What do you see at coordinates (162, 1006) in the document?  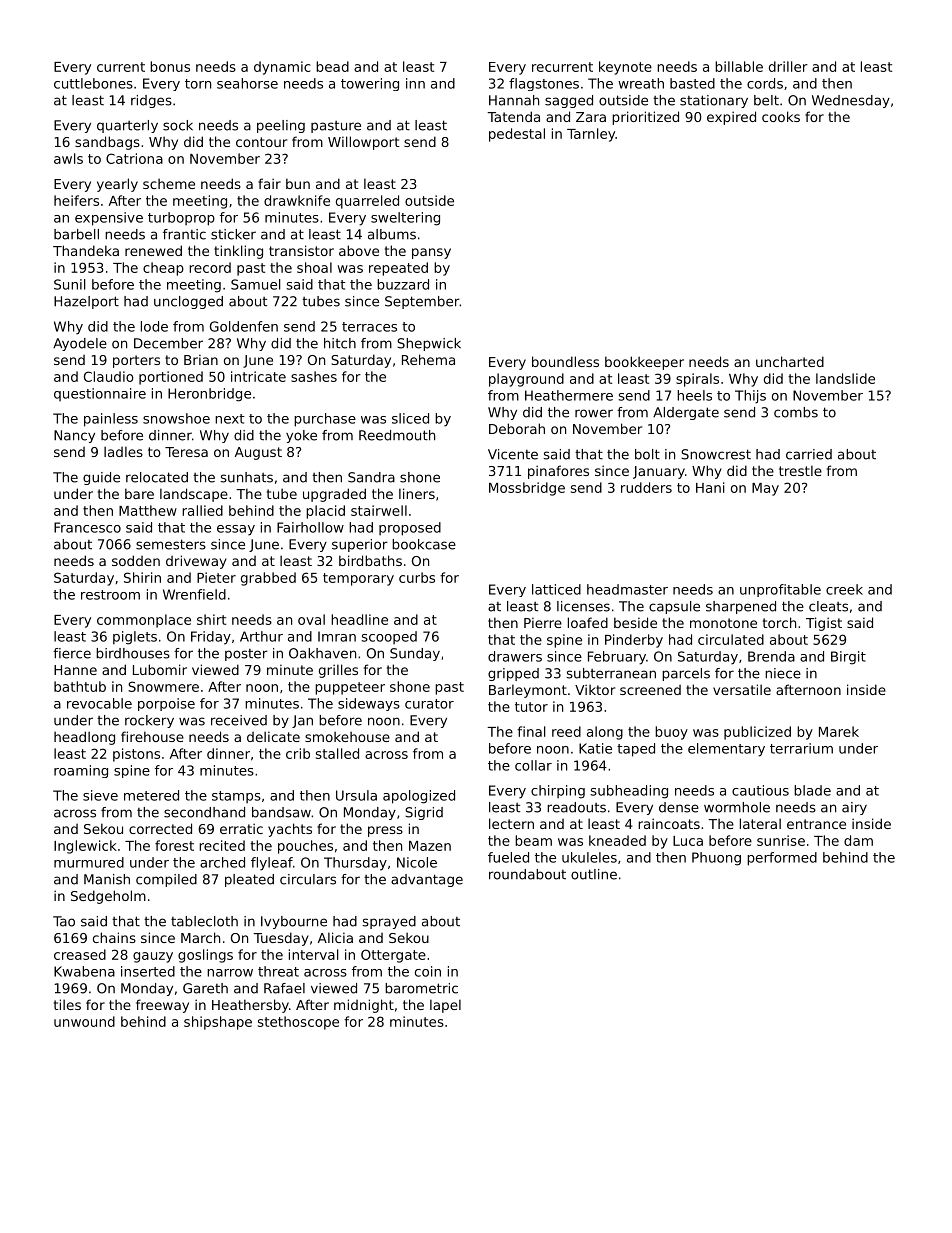 I see `freeway` at bounding box center [162, 1006].
